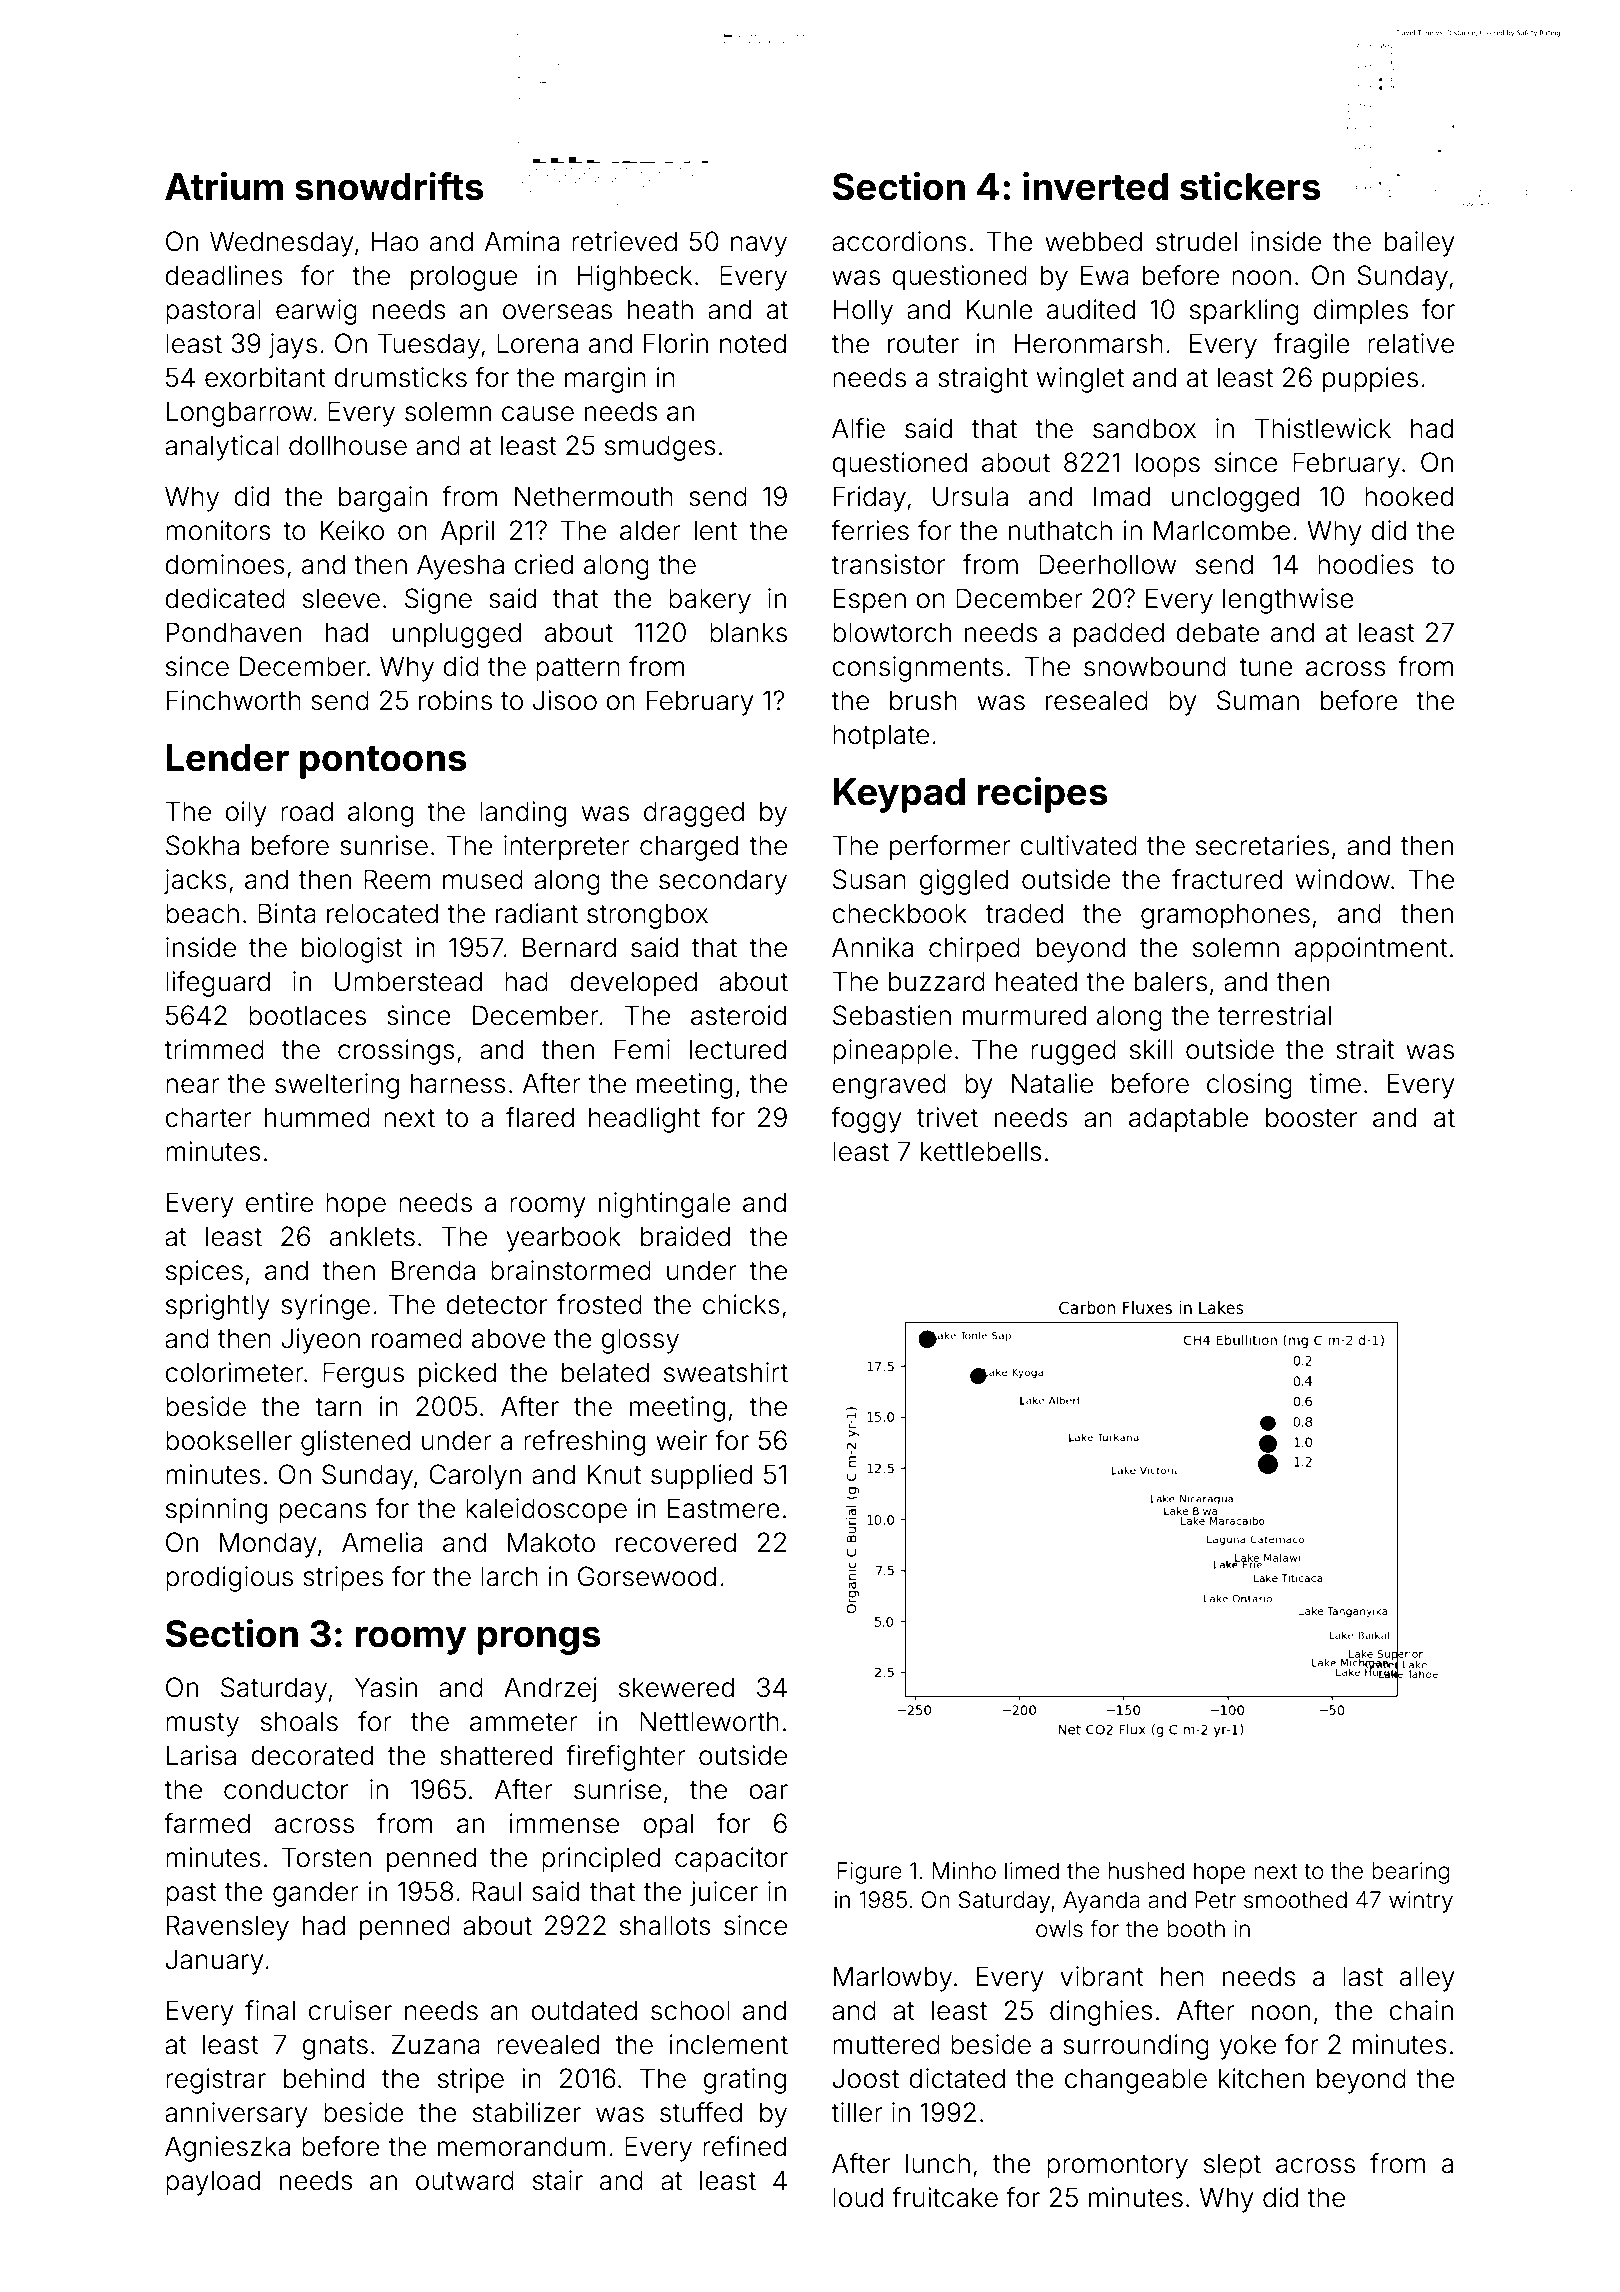 The height and width of the document is (2292, 1620). What do you see at coordinates (1078, 845) in the document?
I see `cultivated` at bounding box center [1078, 845].
